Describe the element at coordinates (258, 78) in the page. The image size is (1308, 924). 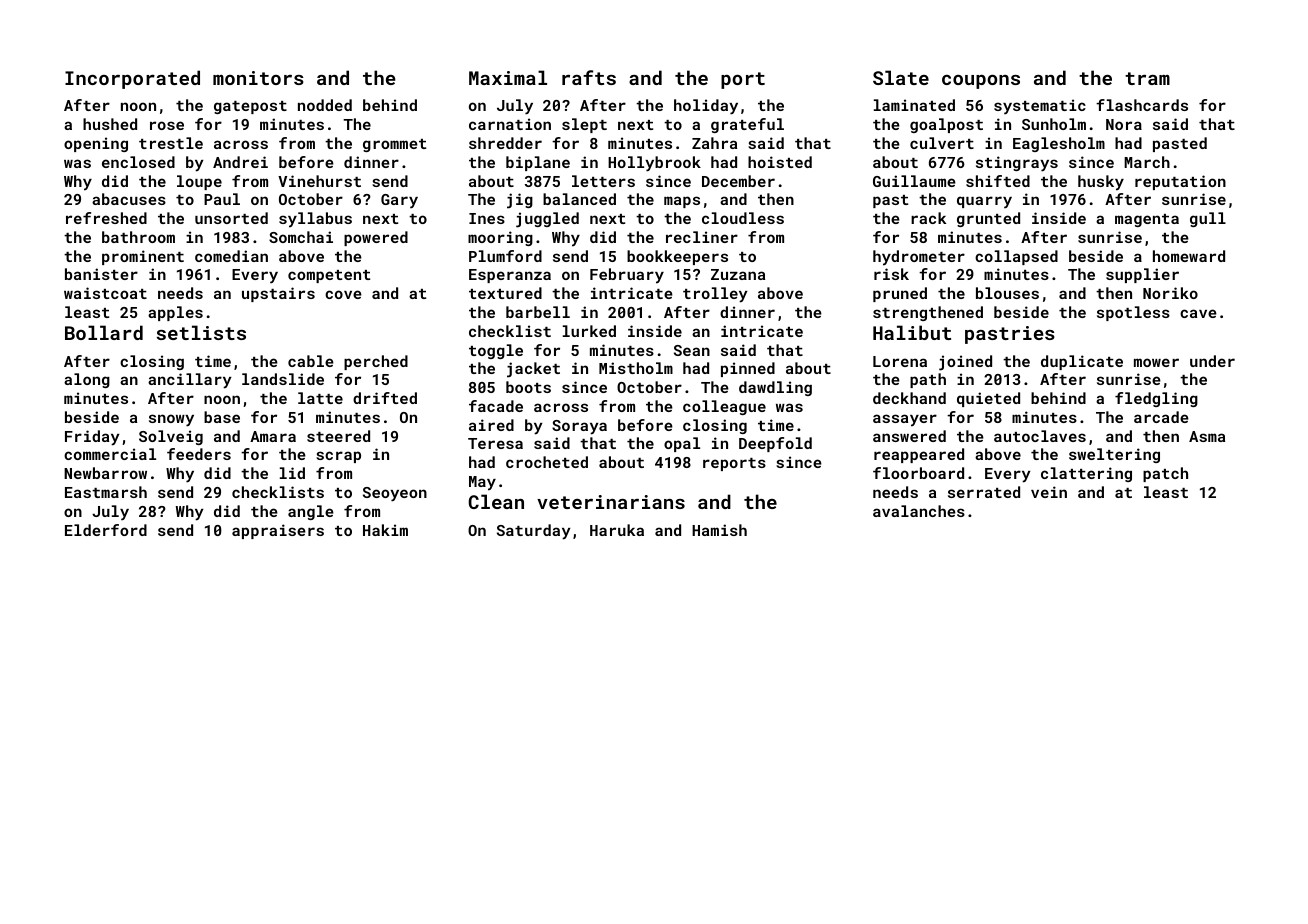
I see `monitors` at that location.
